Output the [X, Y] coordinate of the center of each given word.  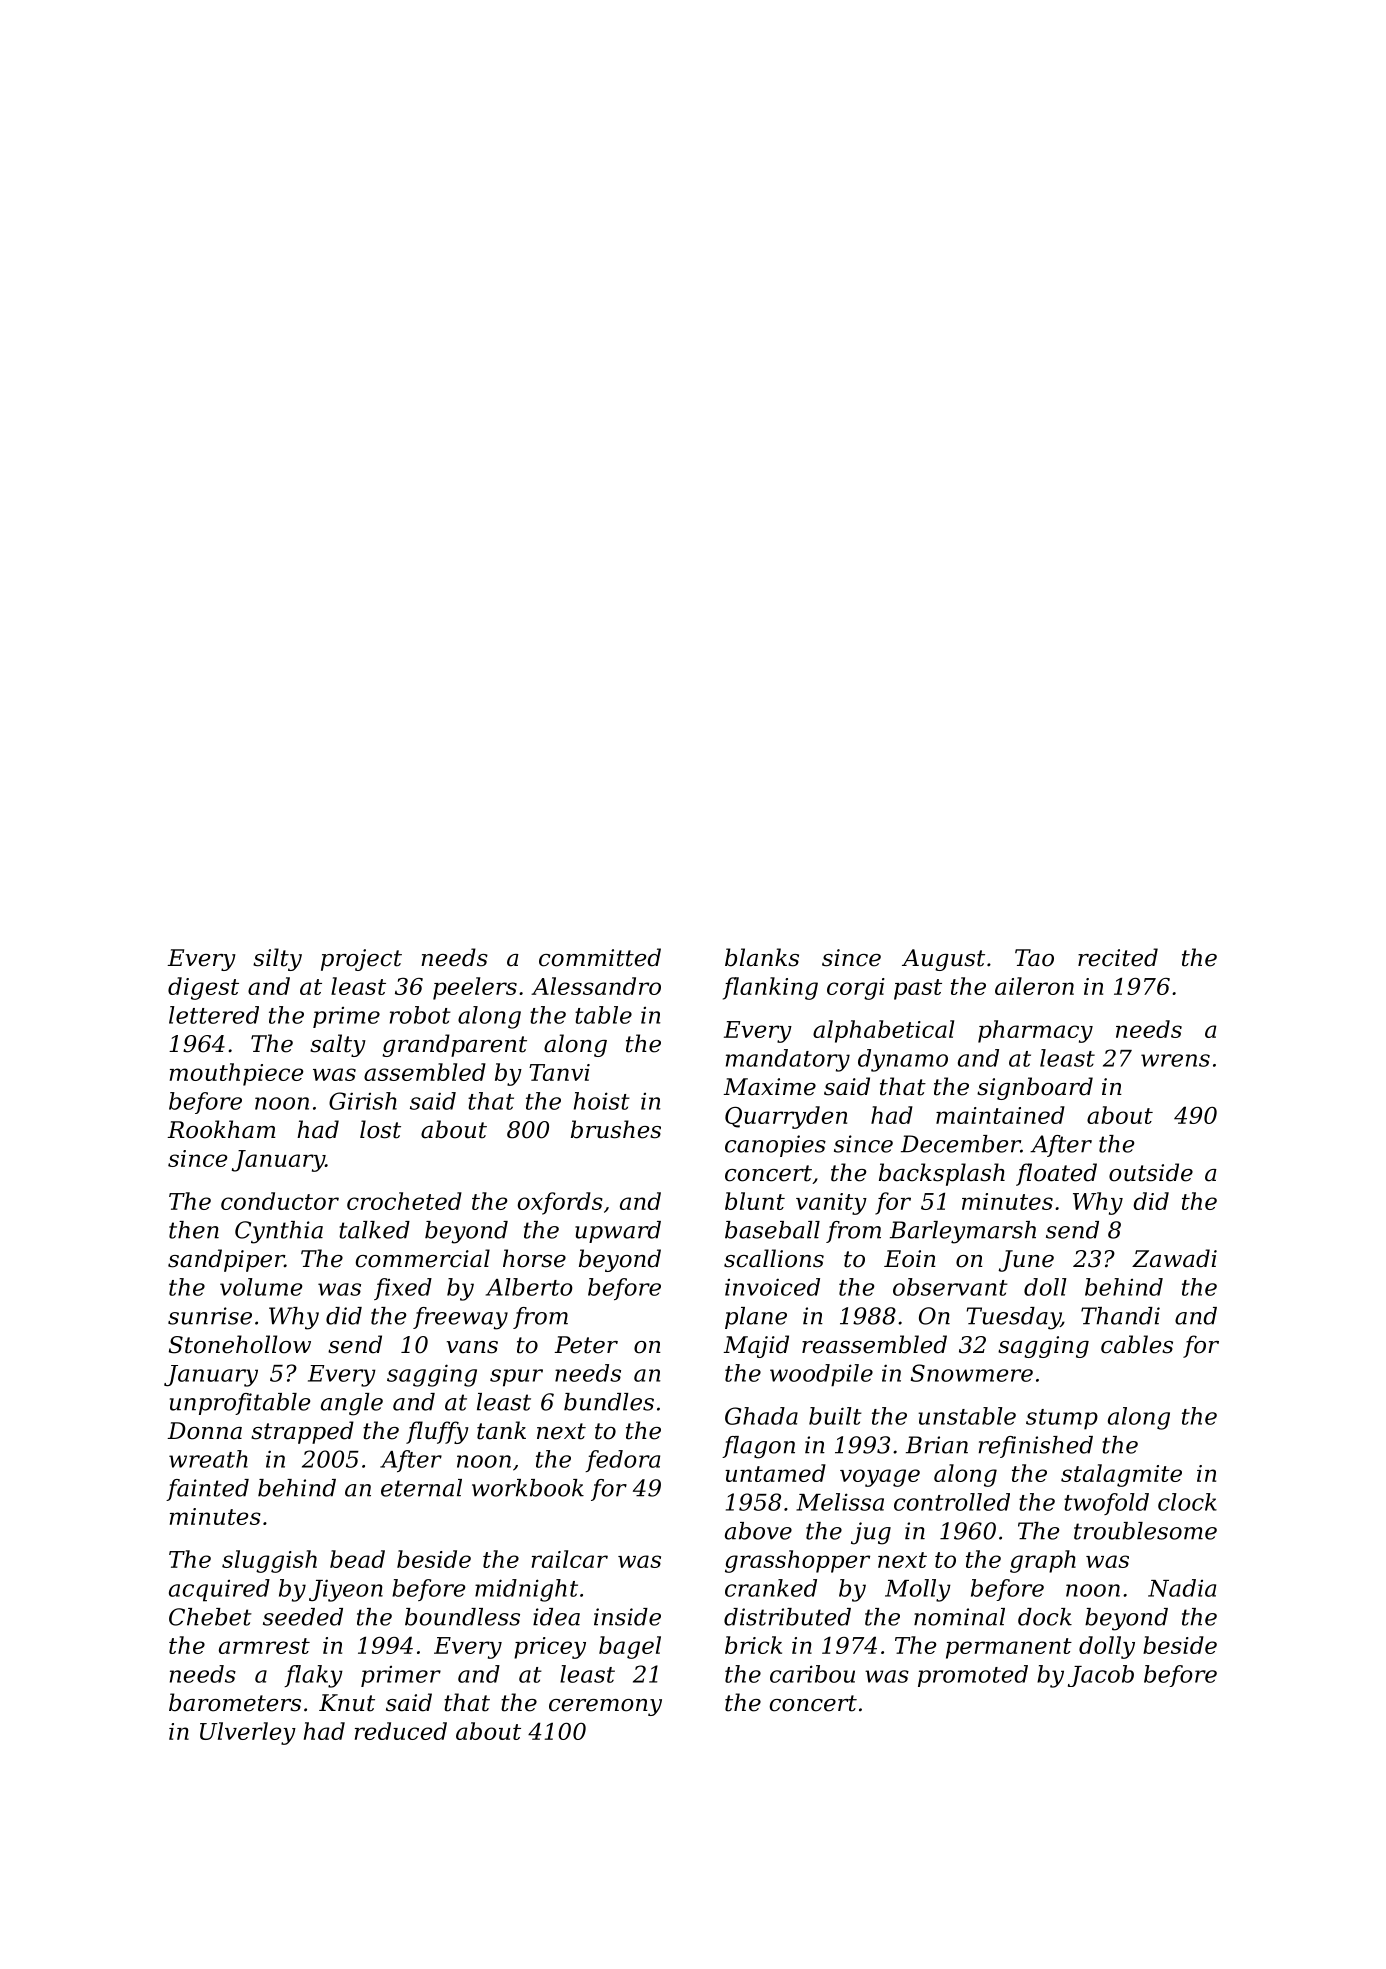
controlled [952, 1502]
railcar [570, 1559]
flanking [770, 988]
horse [534, 1258]
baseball [772, 1230]
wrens [1175, 1060]
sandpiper [226, 1260]
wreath [208, 1459]
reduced [401, 1731]
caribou [812, 1674]
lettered [214, 1015]
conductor [280, 1201]
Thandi [1120, 1316]
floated [1056, 1174]
